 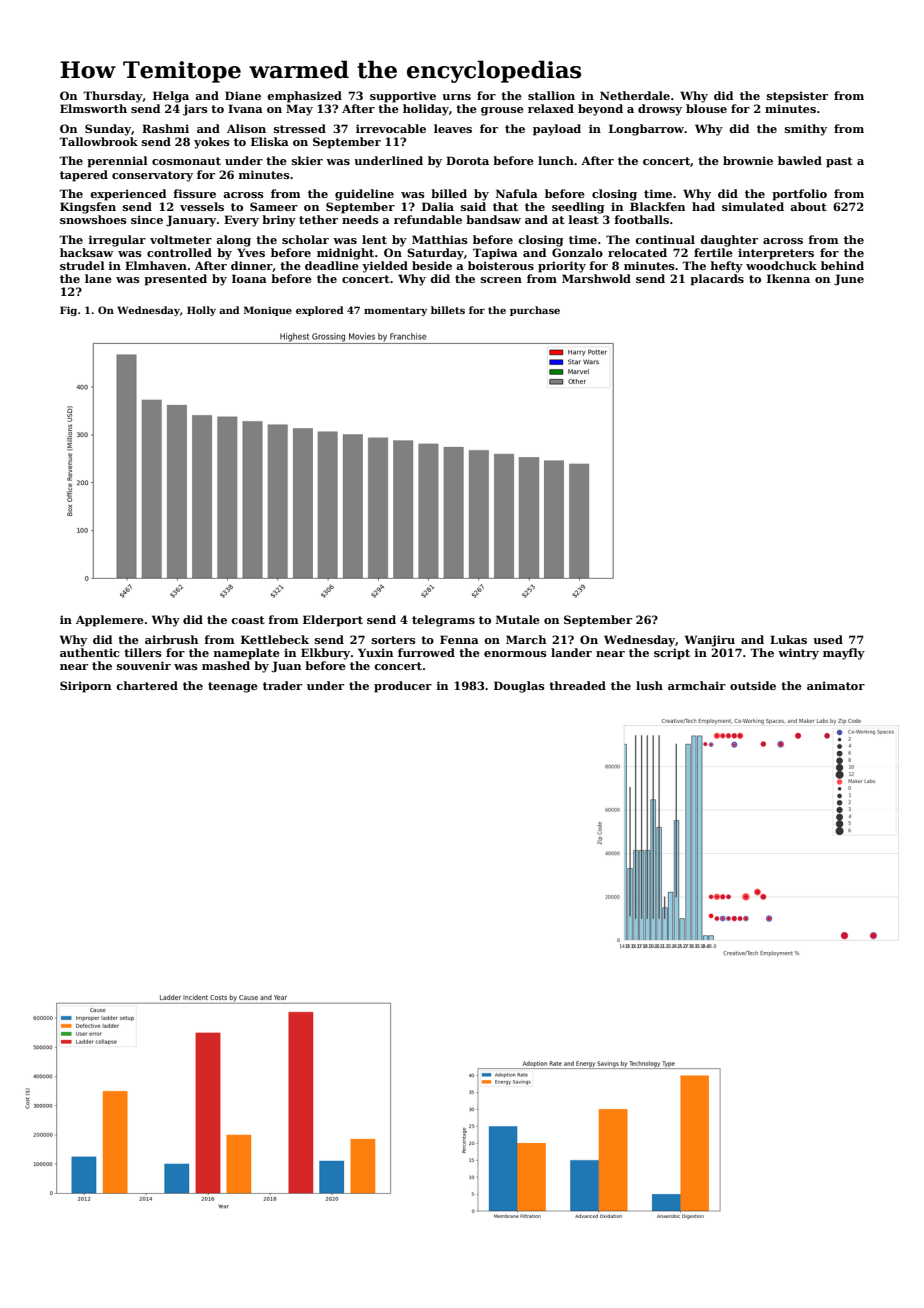 What do you see at coordinates (842, 265) in the document?
I see `behind` at bounding box center [842, 265].
